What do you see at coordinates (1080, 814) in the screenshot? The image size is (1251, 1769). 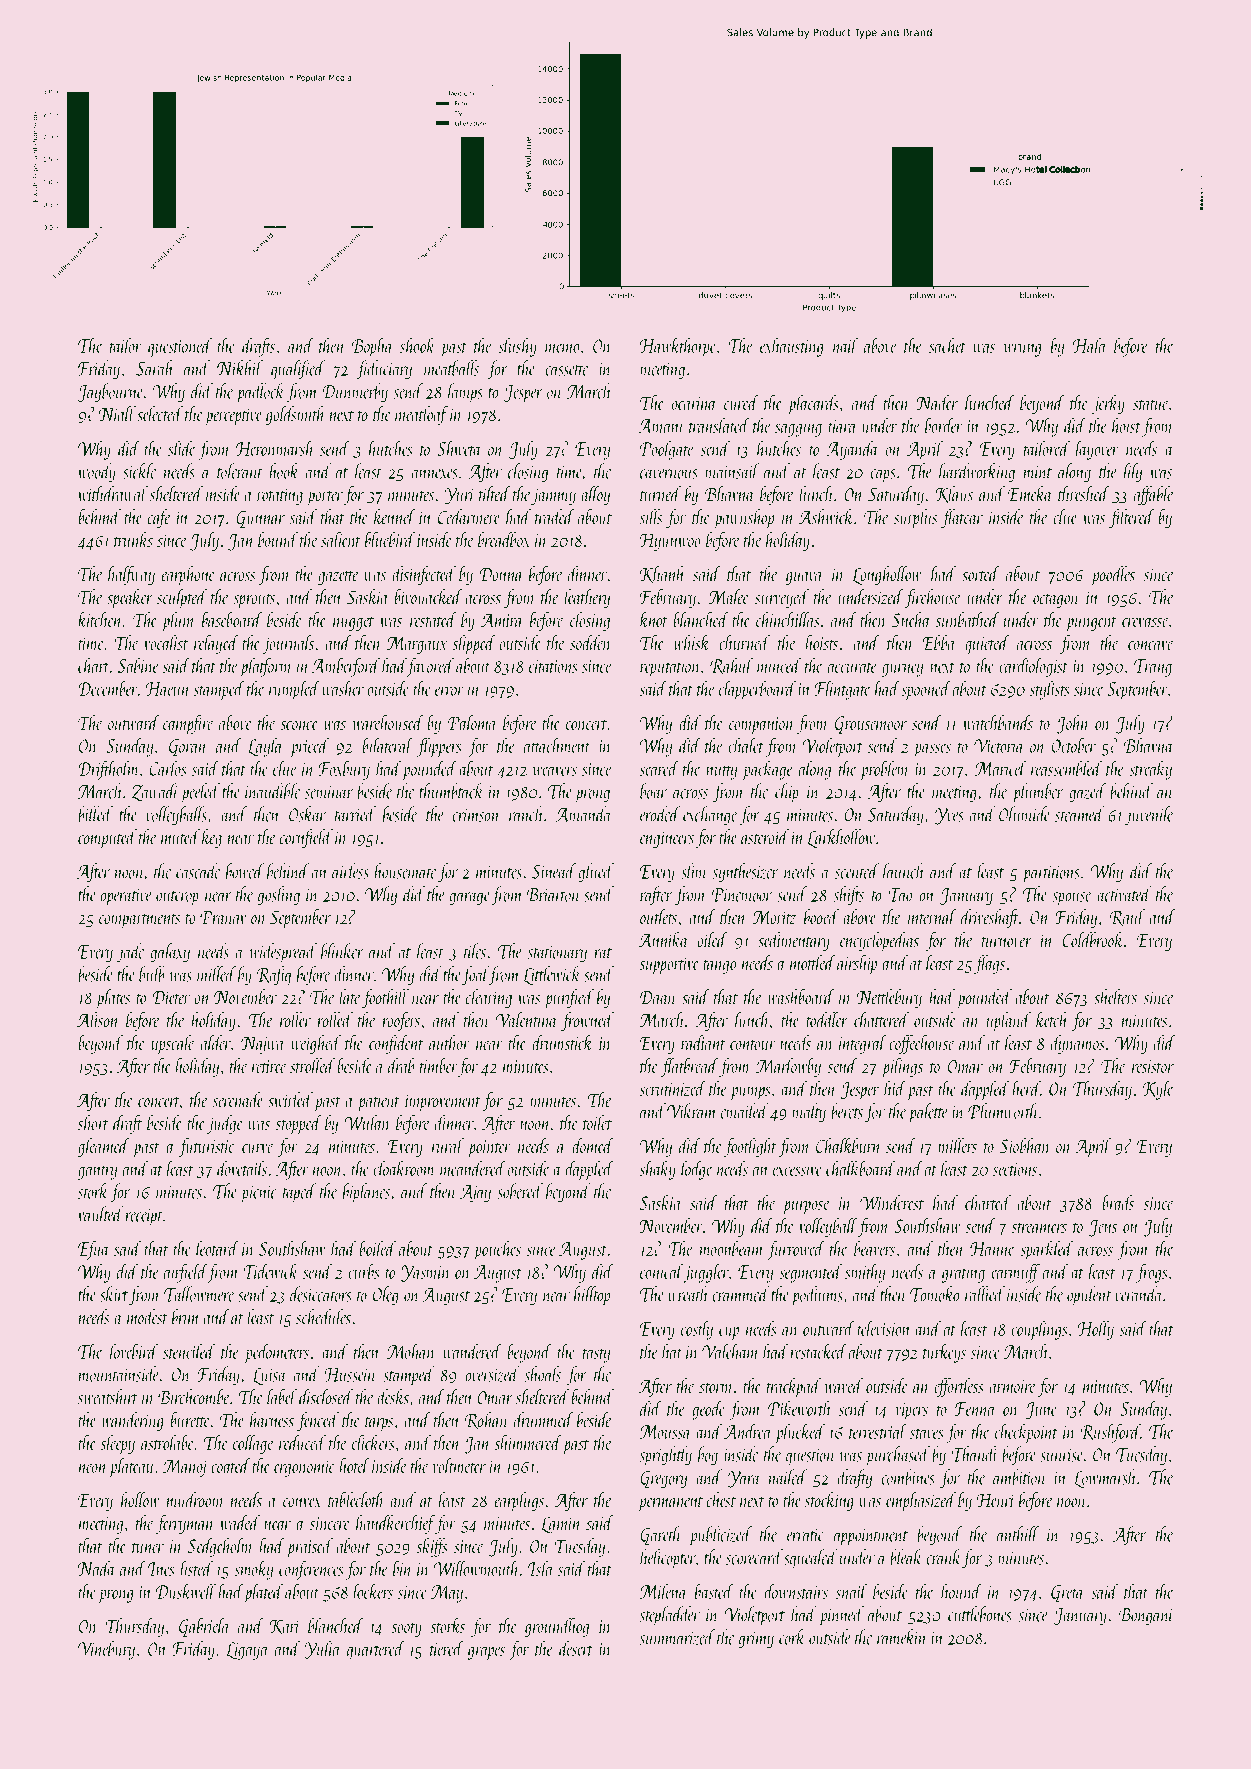 I see `steamed` at bounding box center [1080, 814].
